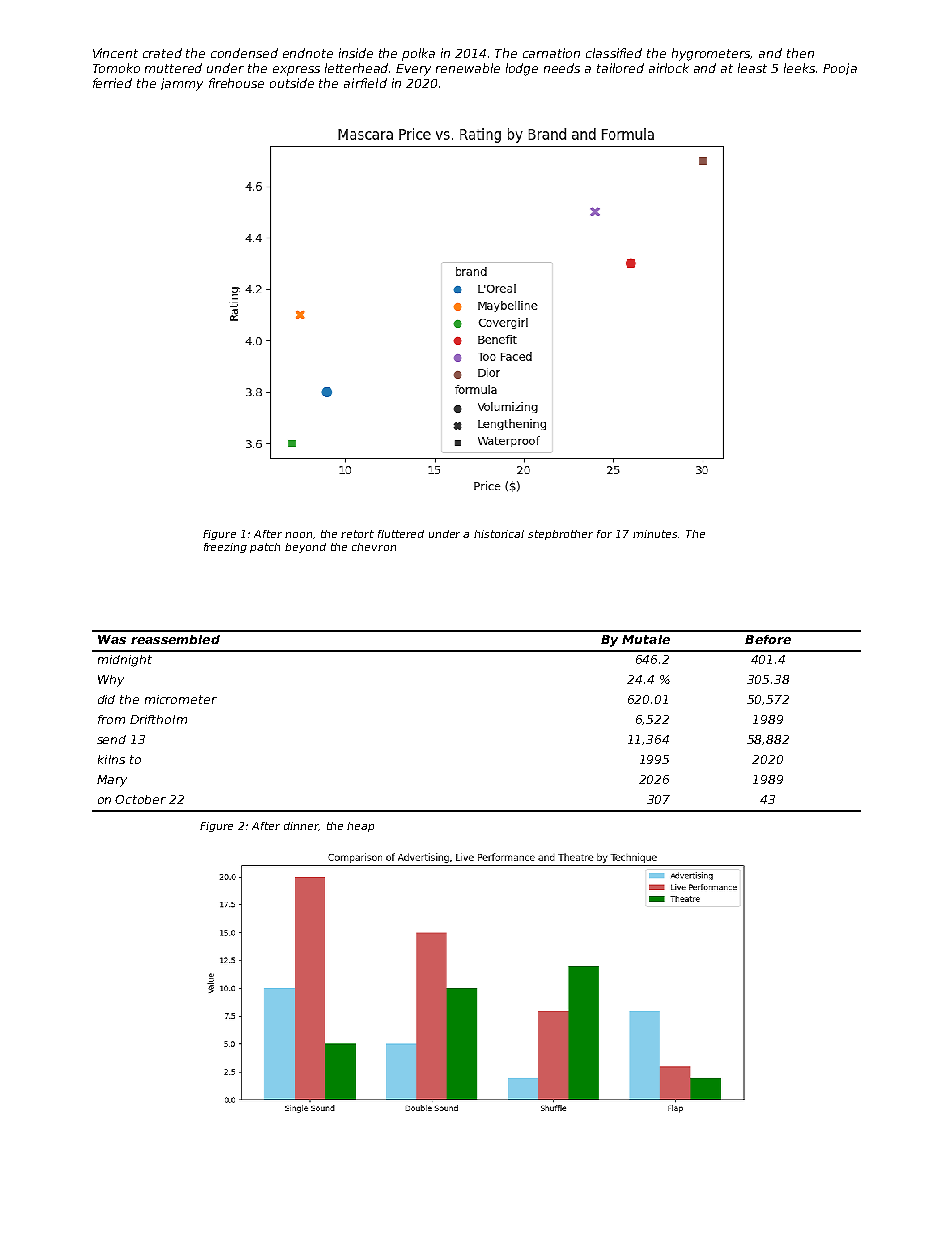 The image size is (952, 1233). What do you see at coordinates (292, 83) in the page?
I see `outside` at bounding box center [292, 83].
